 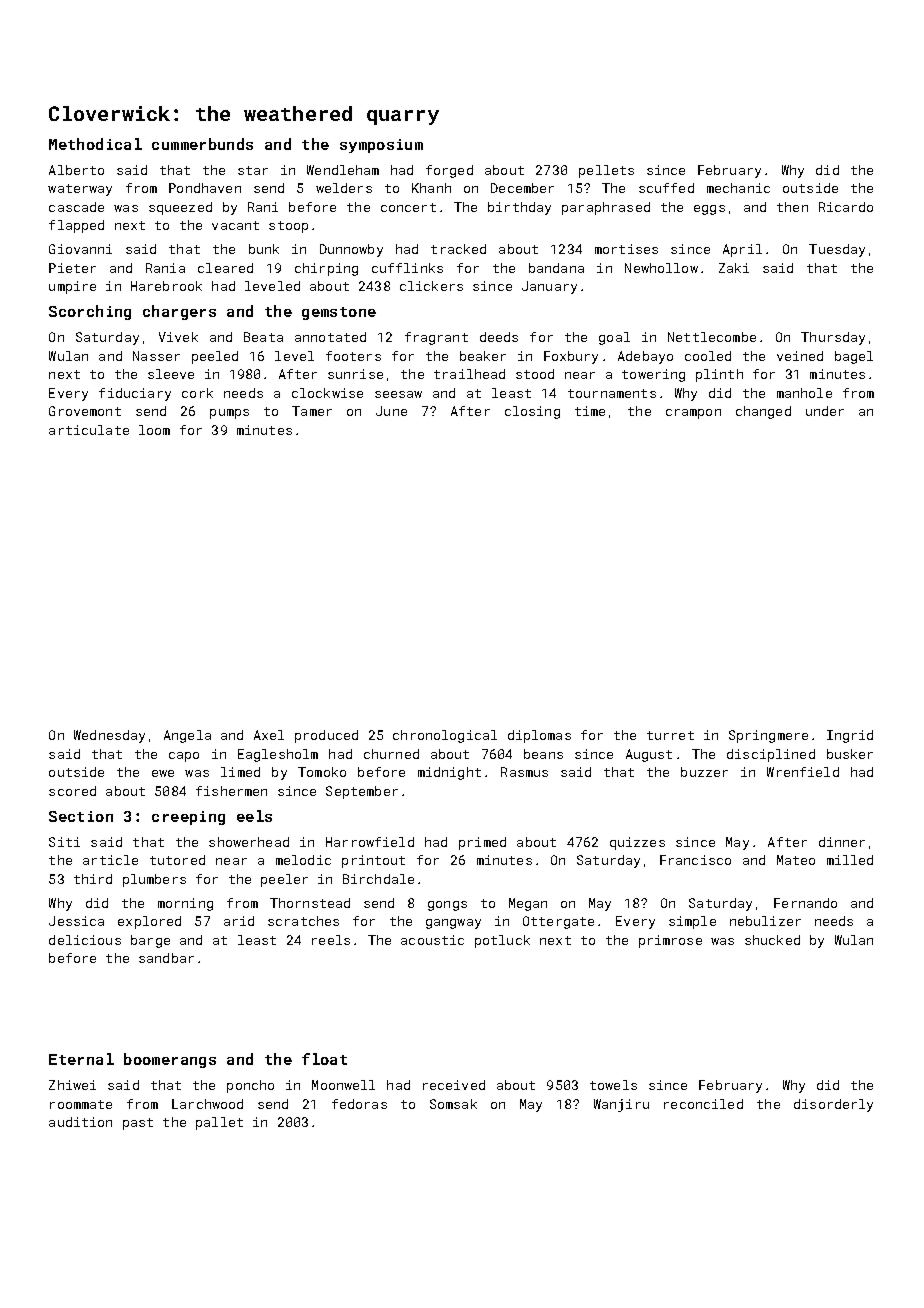 What do you see at coordinates (327, 393) in the screenshot?
I see `clockwise` at bounding box center [327, 393].
